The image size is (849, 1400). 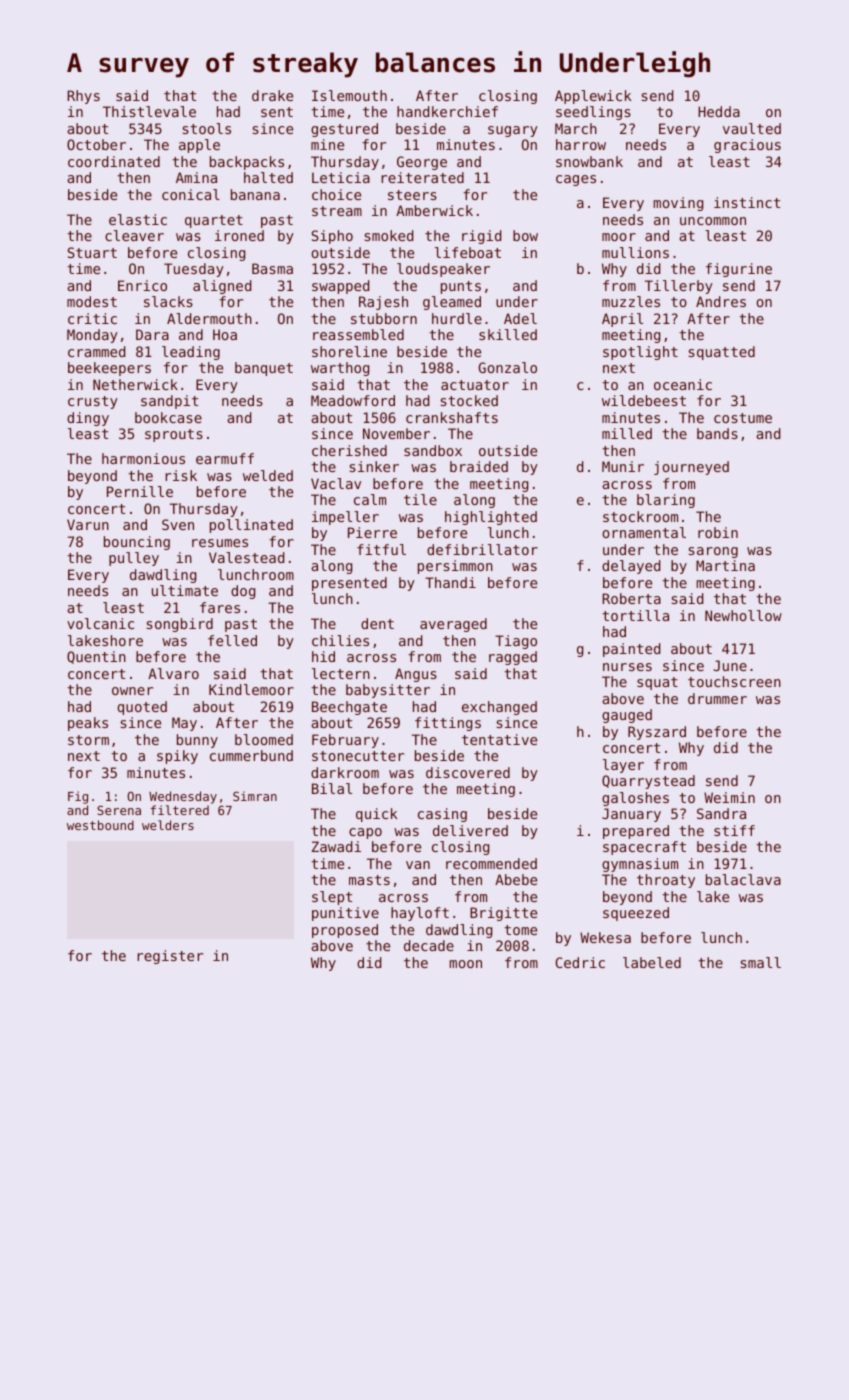 What do you see at coordinates (134, 559) in the image?
I see `pulley` at bounding box center [134, 559].
